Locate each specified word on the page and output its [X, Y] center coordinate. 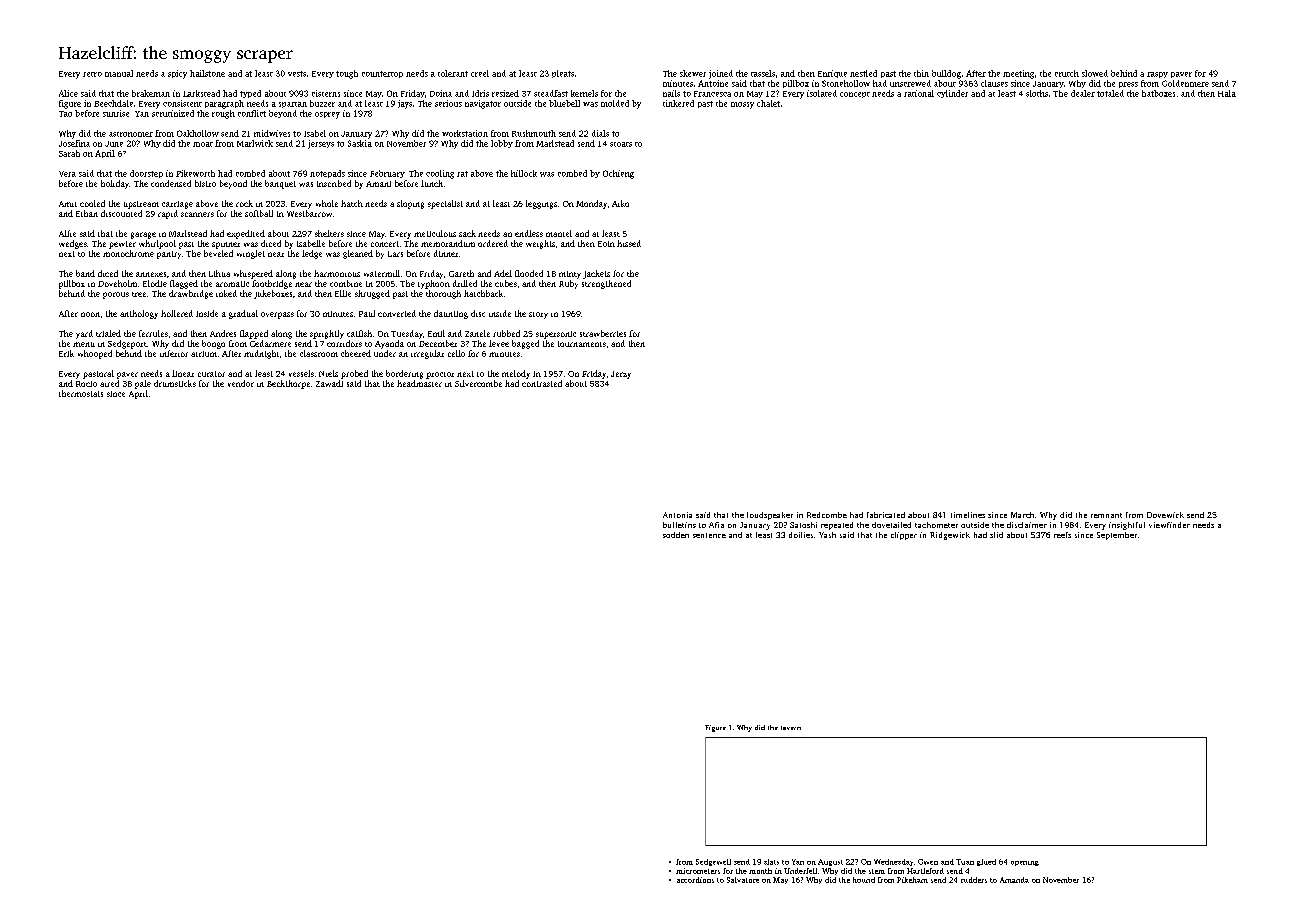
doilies [801, 535]
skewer [693, 73]
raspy [1157, 75]
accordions [695, 880]
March [1022, 515]
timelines [968, 515]
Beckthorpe [288, 384]
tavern [791, 728]
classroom [319, 353]
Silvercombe [478, 383]
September [1117, 536]
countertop [382, 74]
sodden [676, 535]
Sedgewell [713, 862]
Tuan [965, 862]
